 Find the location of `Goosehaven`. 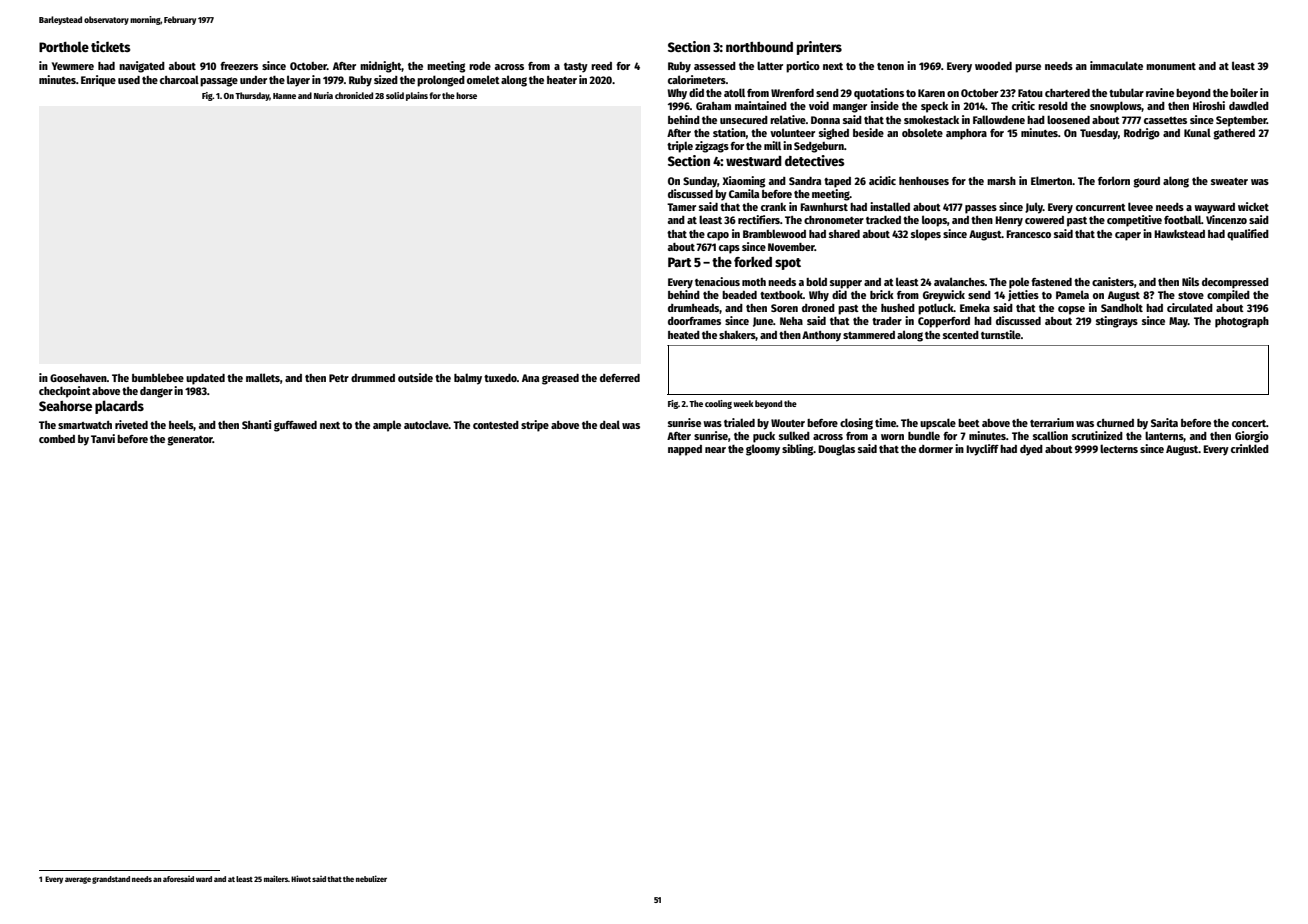

Goosehaven is located at coordinates (78, 378).
